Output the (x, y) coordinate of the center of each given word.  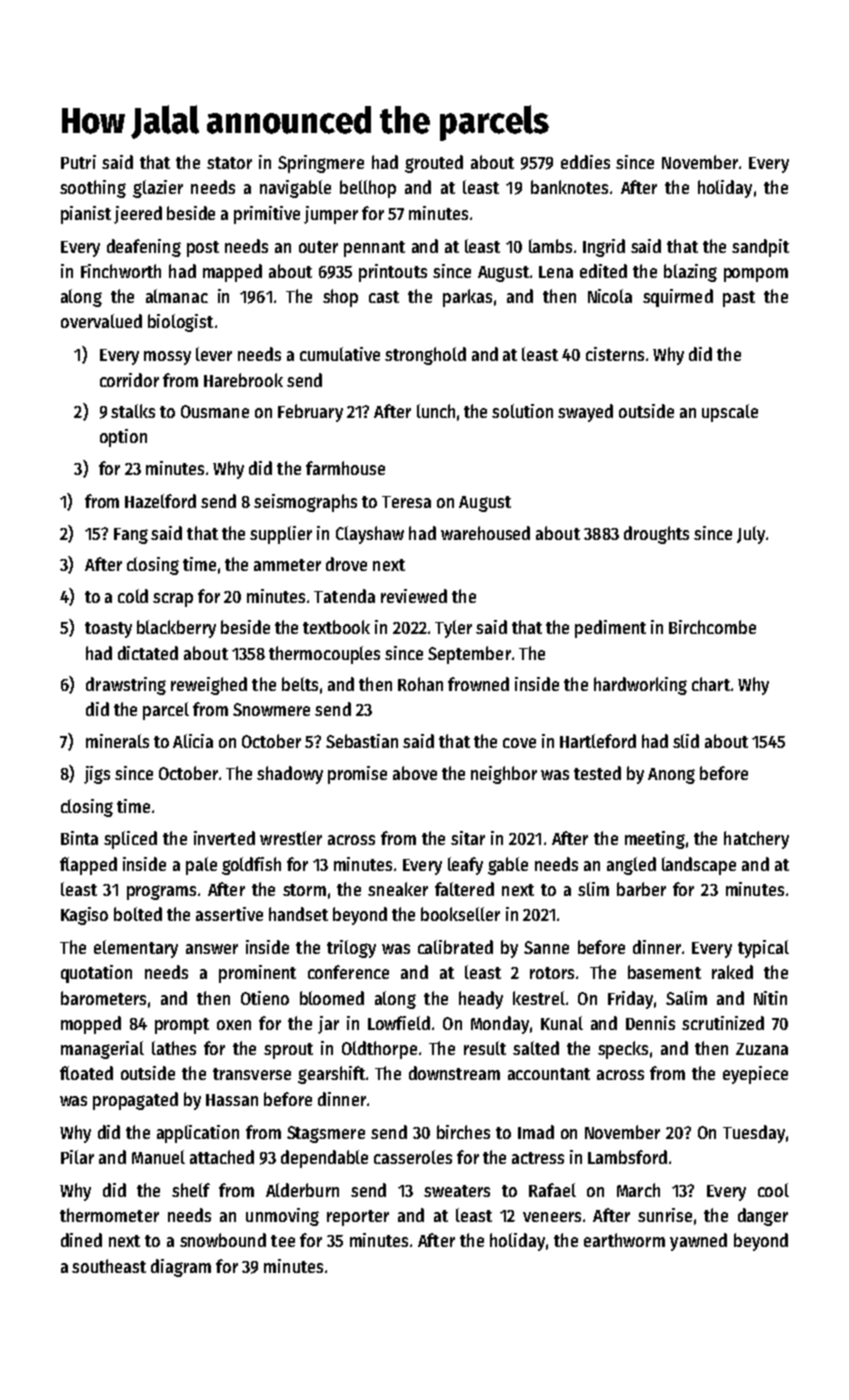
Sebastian (362, 741)
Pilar (77, 1157)
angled (631, 866)
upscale (730, 413)
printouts (393, 273)
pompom (756, 275)
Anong (671, 776)
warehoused (485, 533)
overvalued (101, 321)
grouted (434, 164)
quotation (96, 974)
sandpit (760, 248)
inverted (224, 838)
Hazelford (160, 501)
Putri (78, 162)
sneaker (398, 889)
